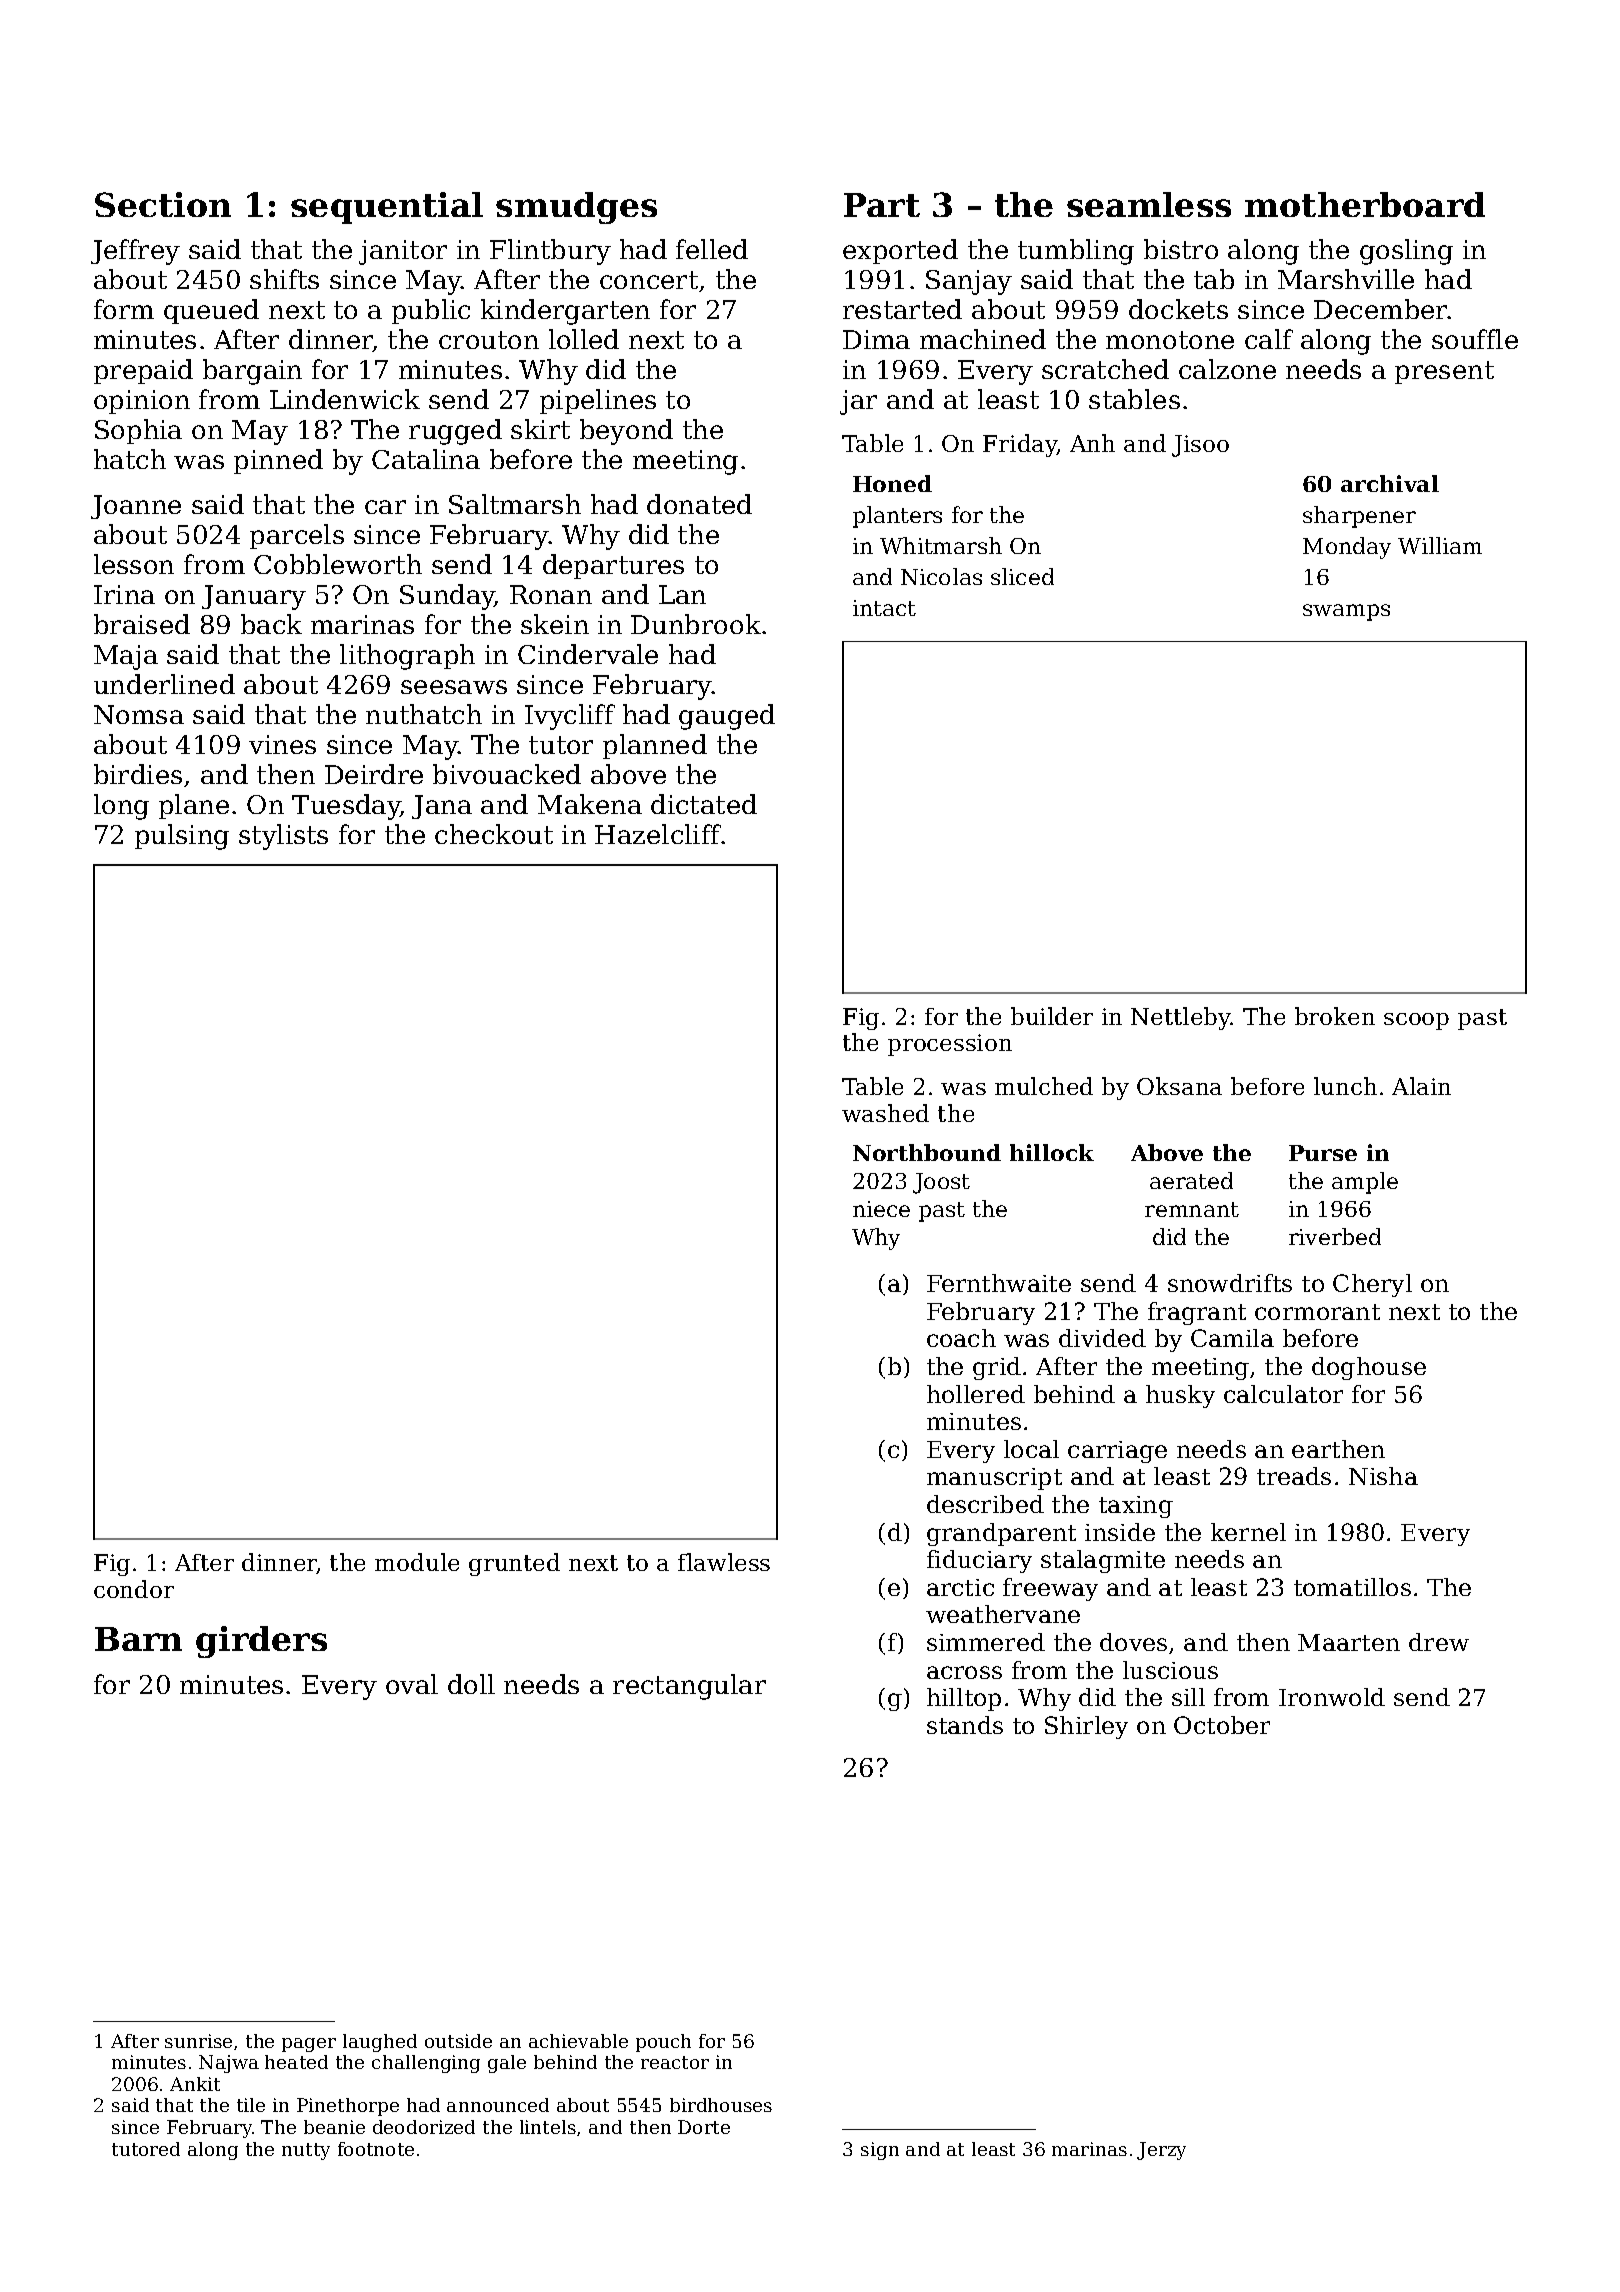  Describe the element at coordinates (965, 1725) in the image. I see `stands` at that location.
